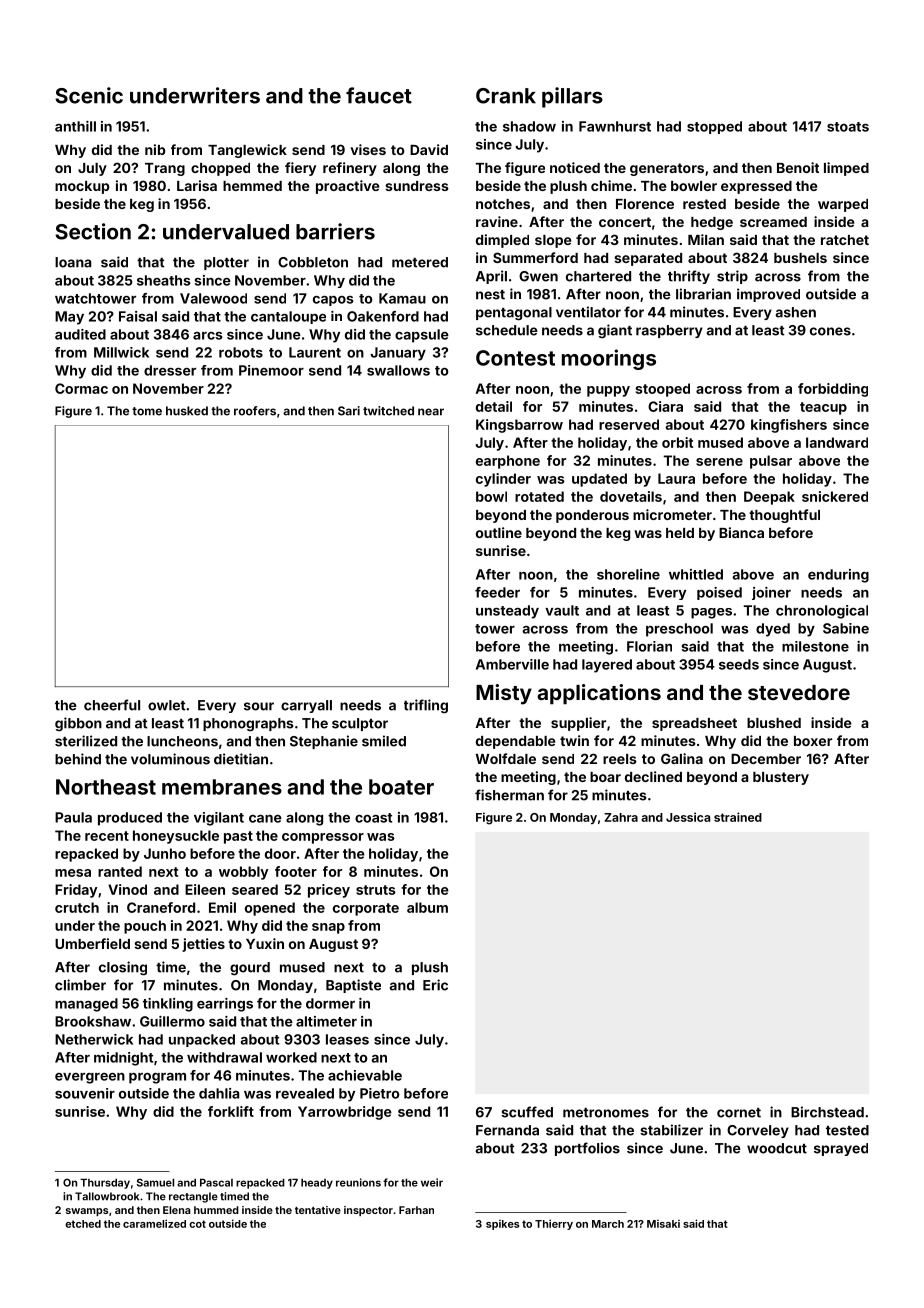 Image resolution: width=924 pixels, height=1308 pixels. What do you see at coordinates (827, 1112) in the document?
I see `Birchstead` at bounding box center [827, 1112].
